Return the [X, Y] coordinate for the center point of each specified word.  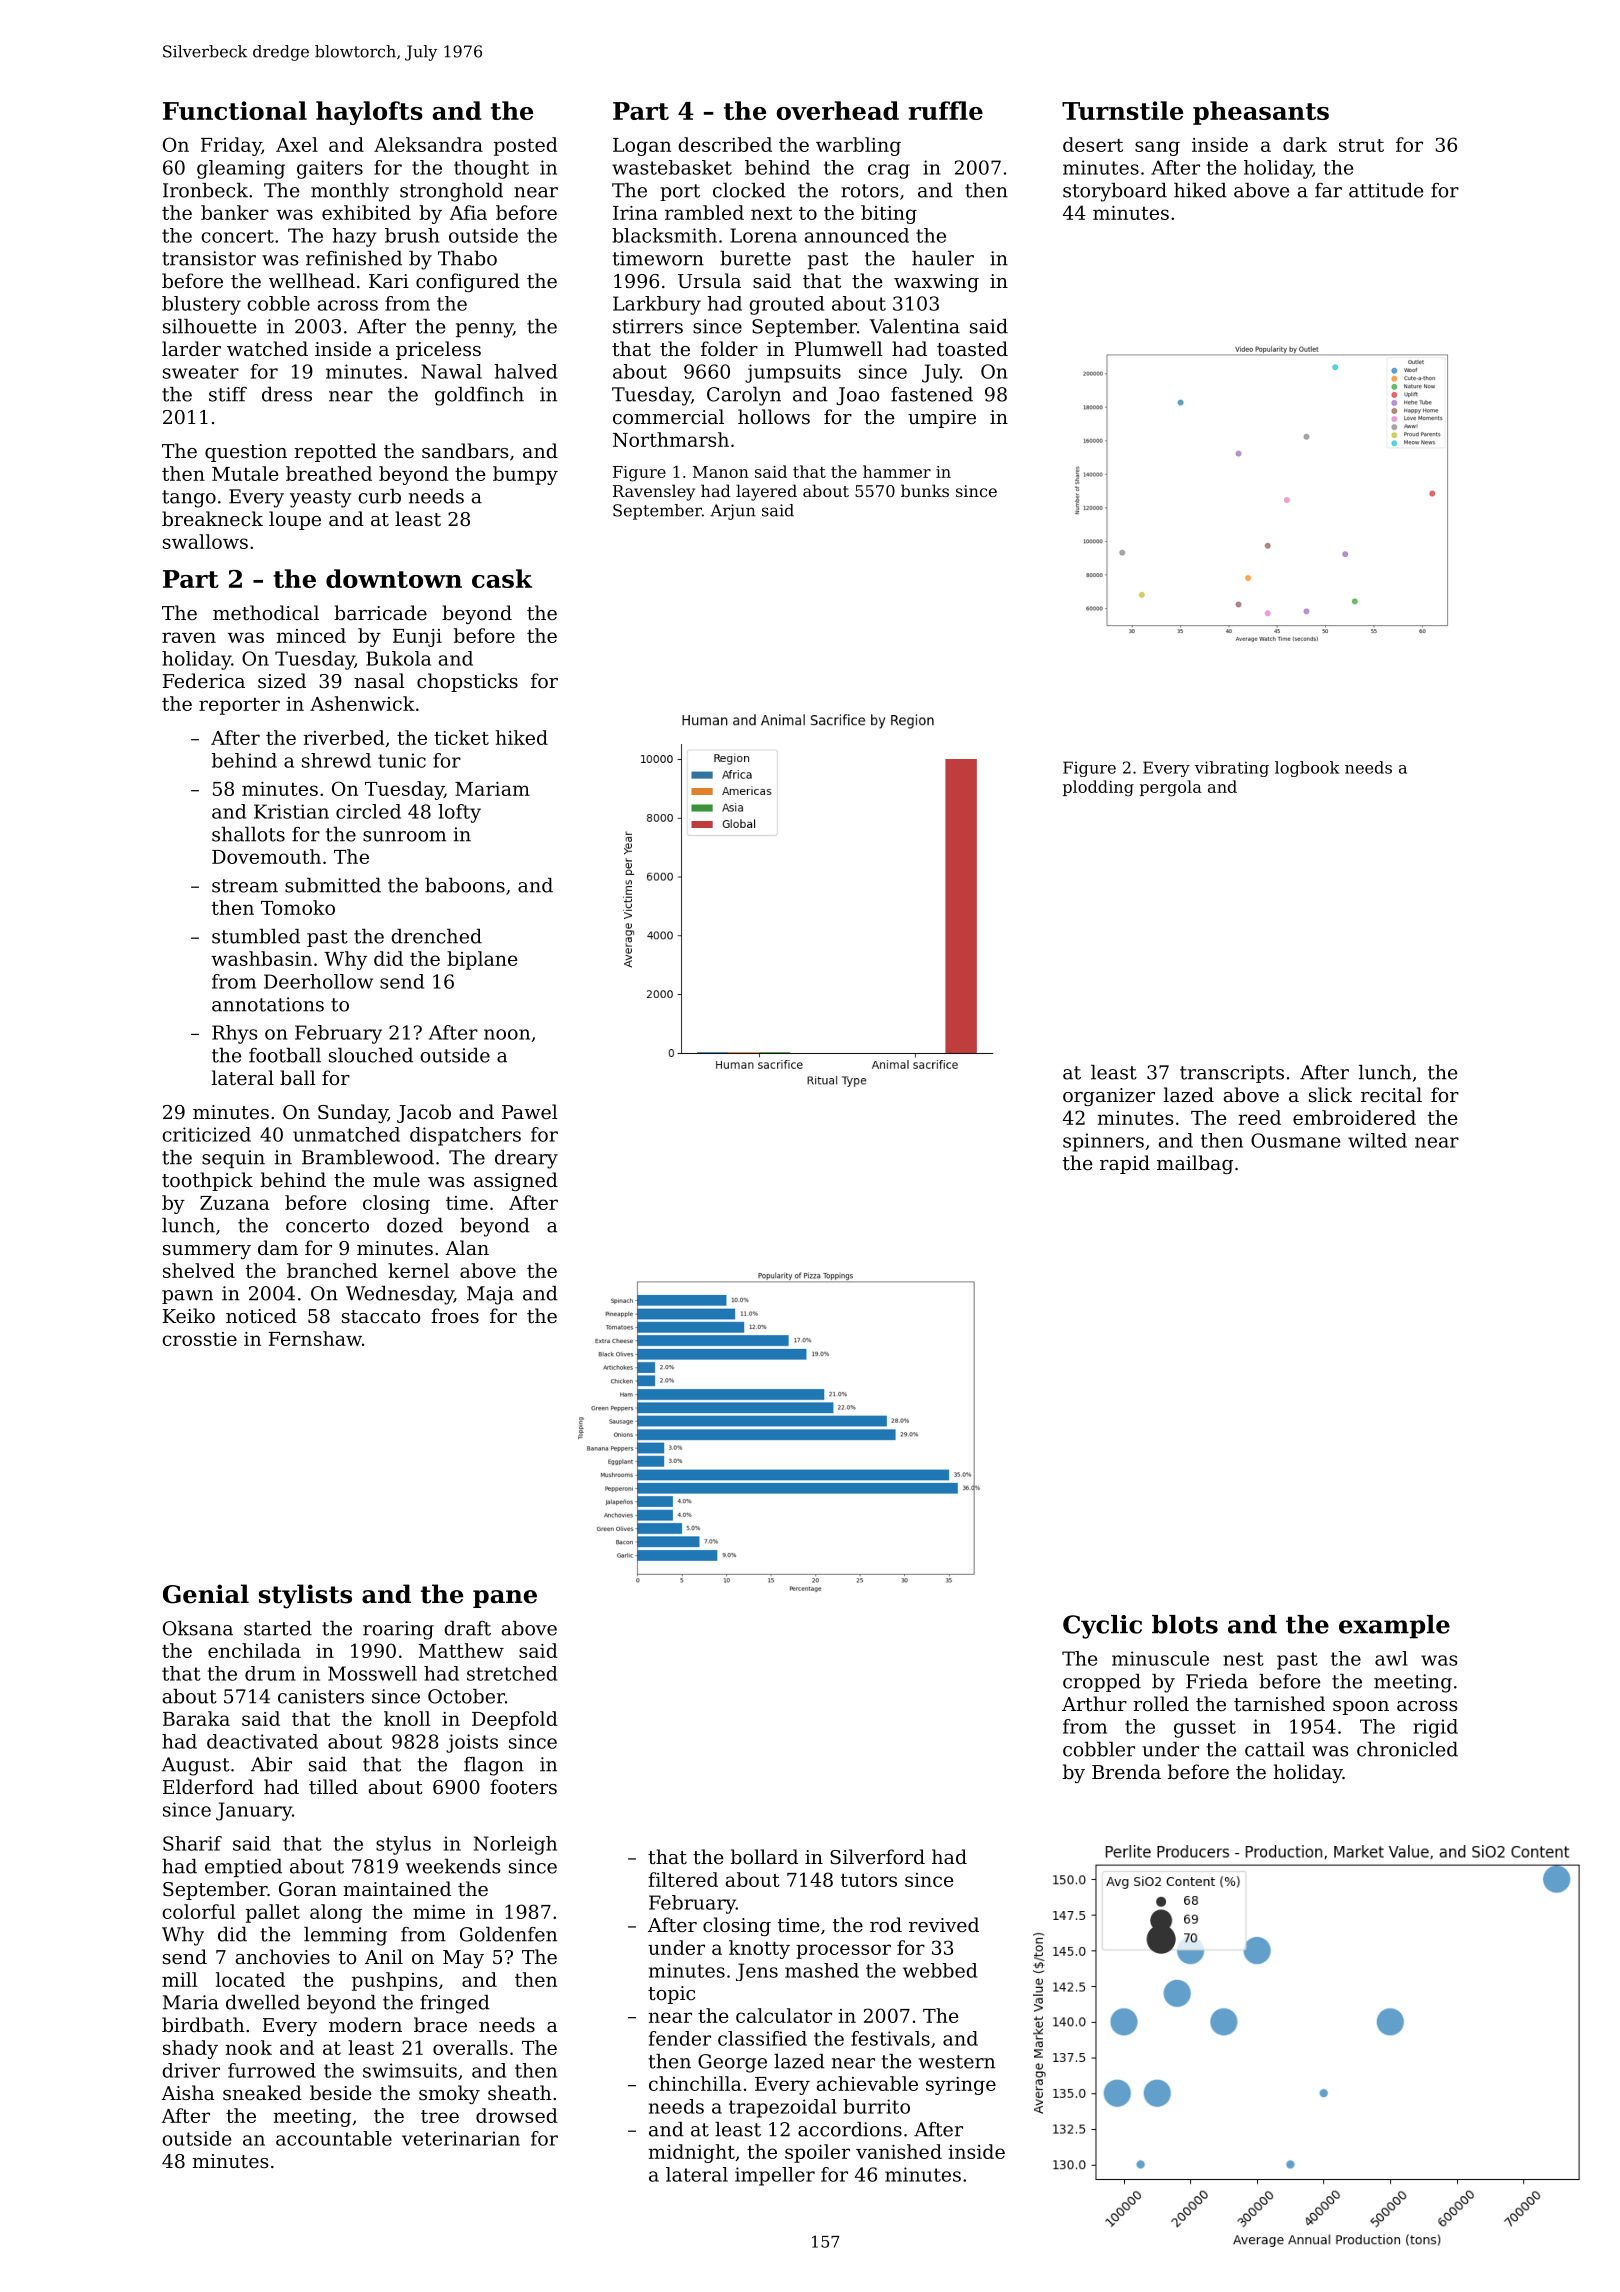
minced [311, 635]
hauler [943, 258]
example [1394, 1627]
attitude [1386, 190]
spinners [1103, 1142]
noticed [261, 1315]
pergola [1171, 788]
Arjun [733, 512]
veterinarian [461, 2138]
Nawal [451, 371]
